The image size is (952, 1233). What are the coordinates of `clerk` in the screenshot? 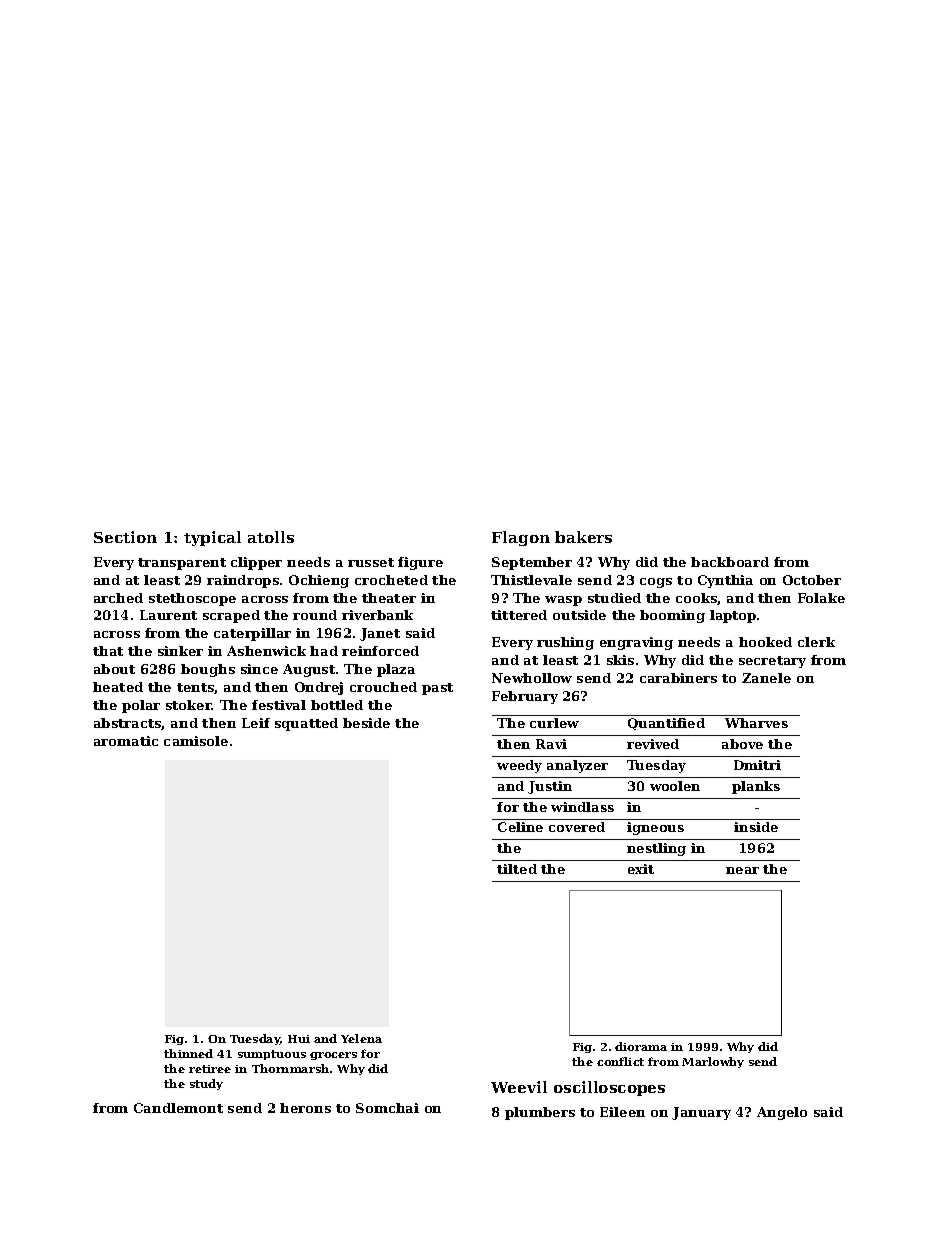 It's located at (816, 642).
